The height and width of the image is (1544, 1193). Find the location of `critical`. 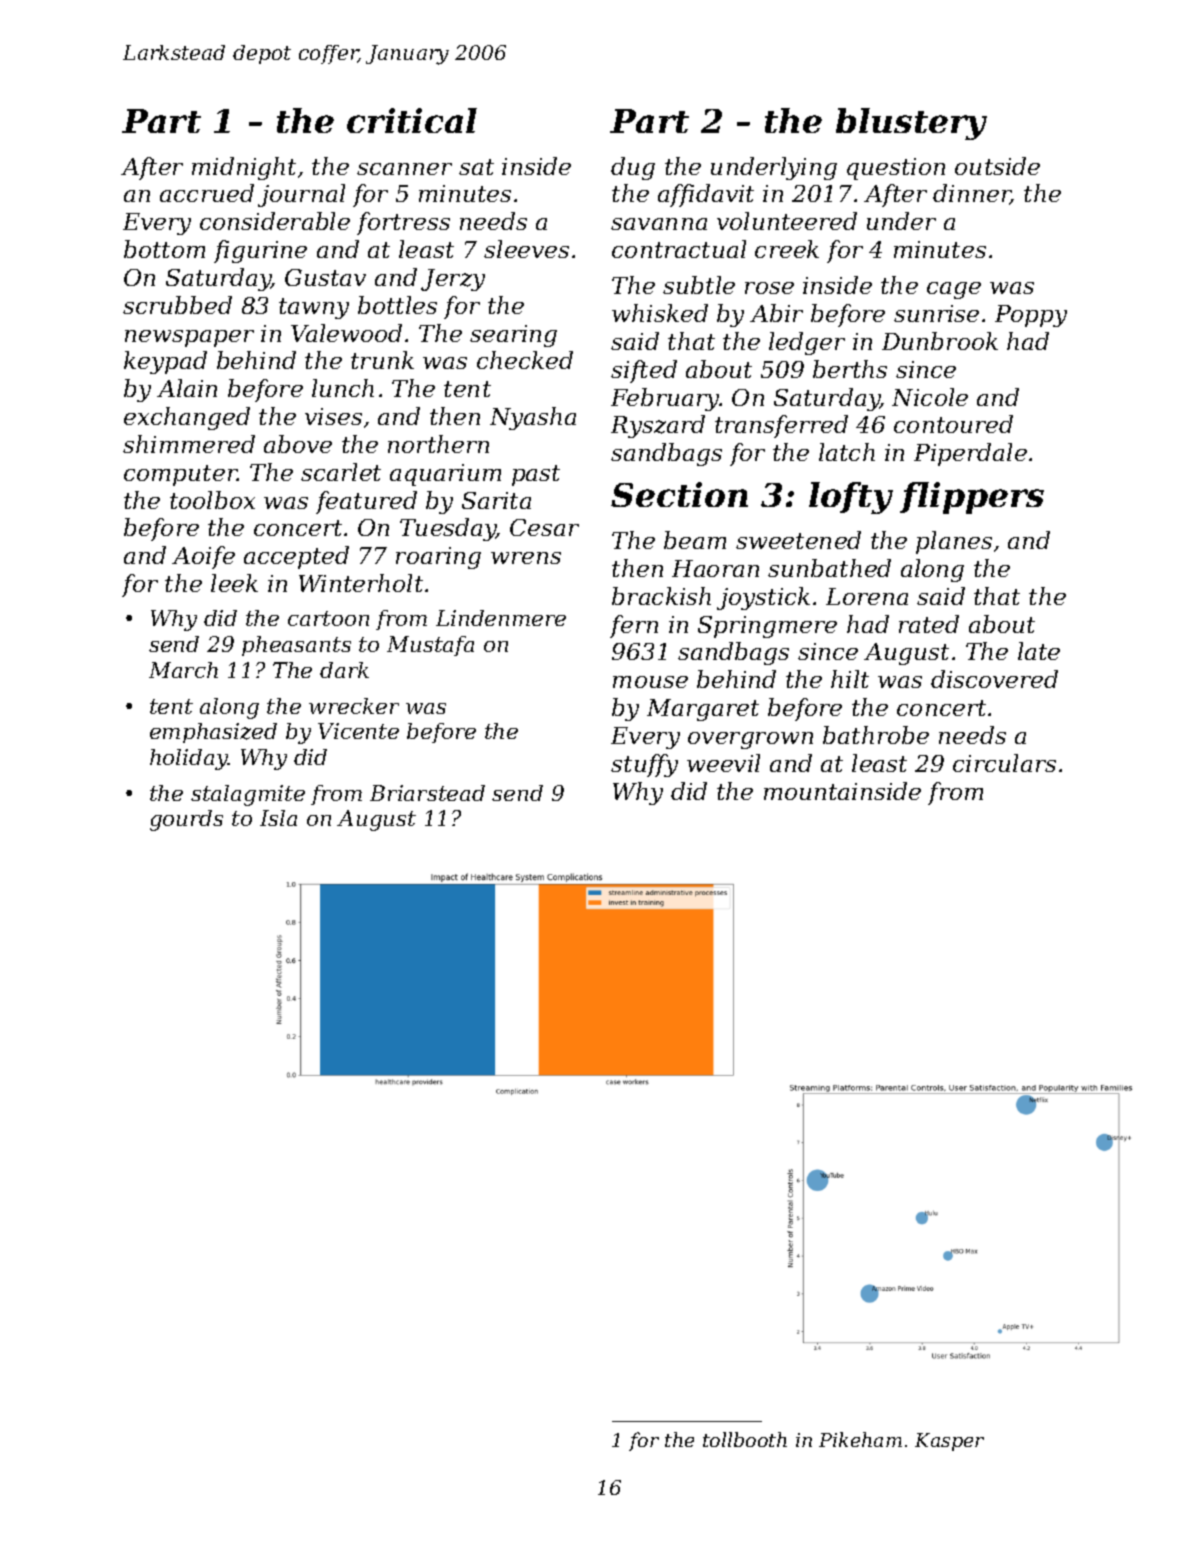

critical is located at coordinates (412, 120).
